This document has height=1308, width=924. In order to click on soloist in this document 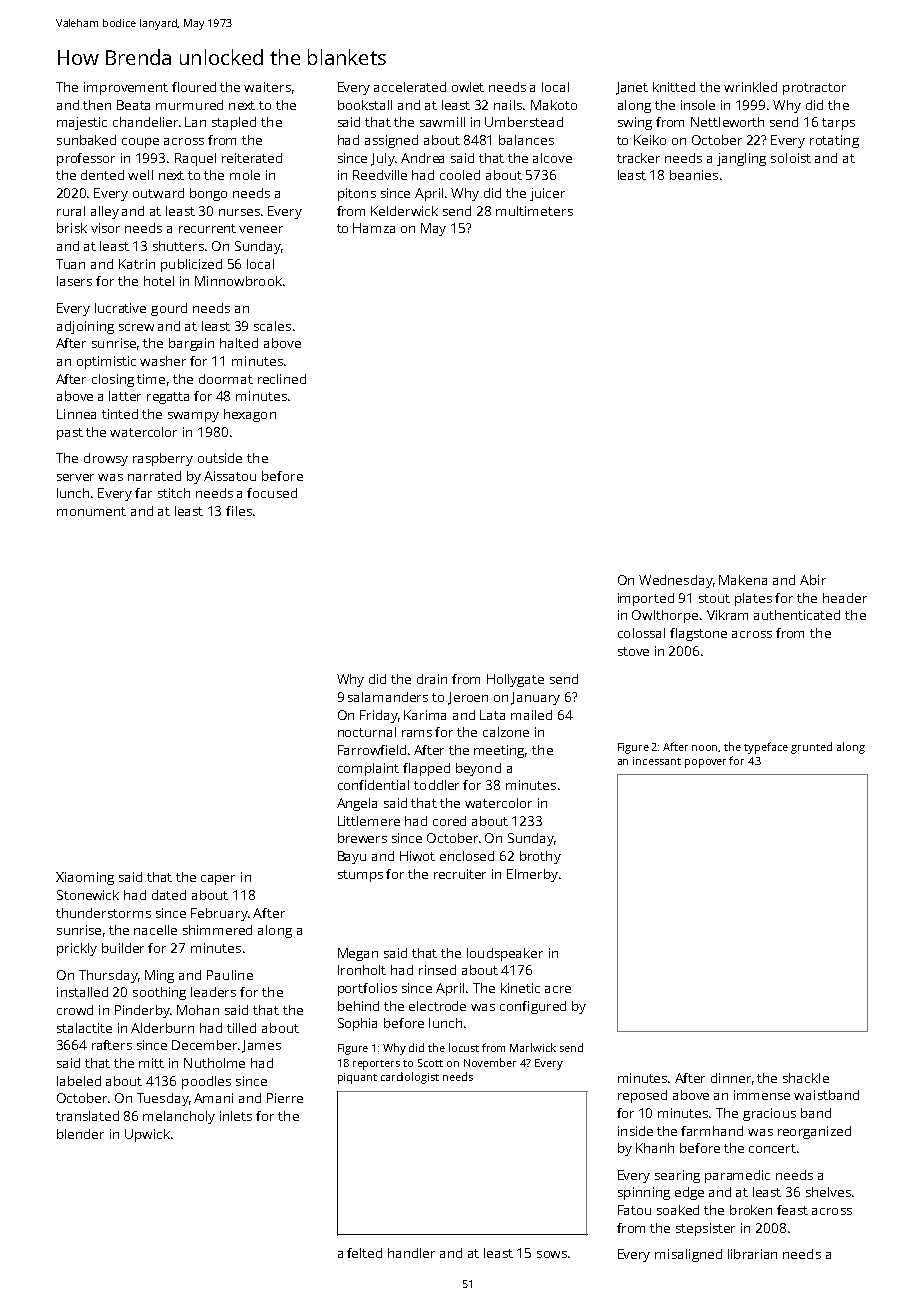, I will do `click(791, 158)`.
